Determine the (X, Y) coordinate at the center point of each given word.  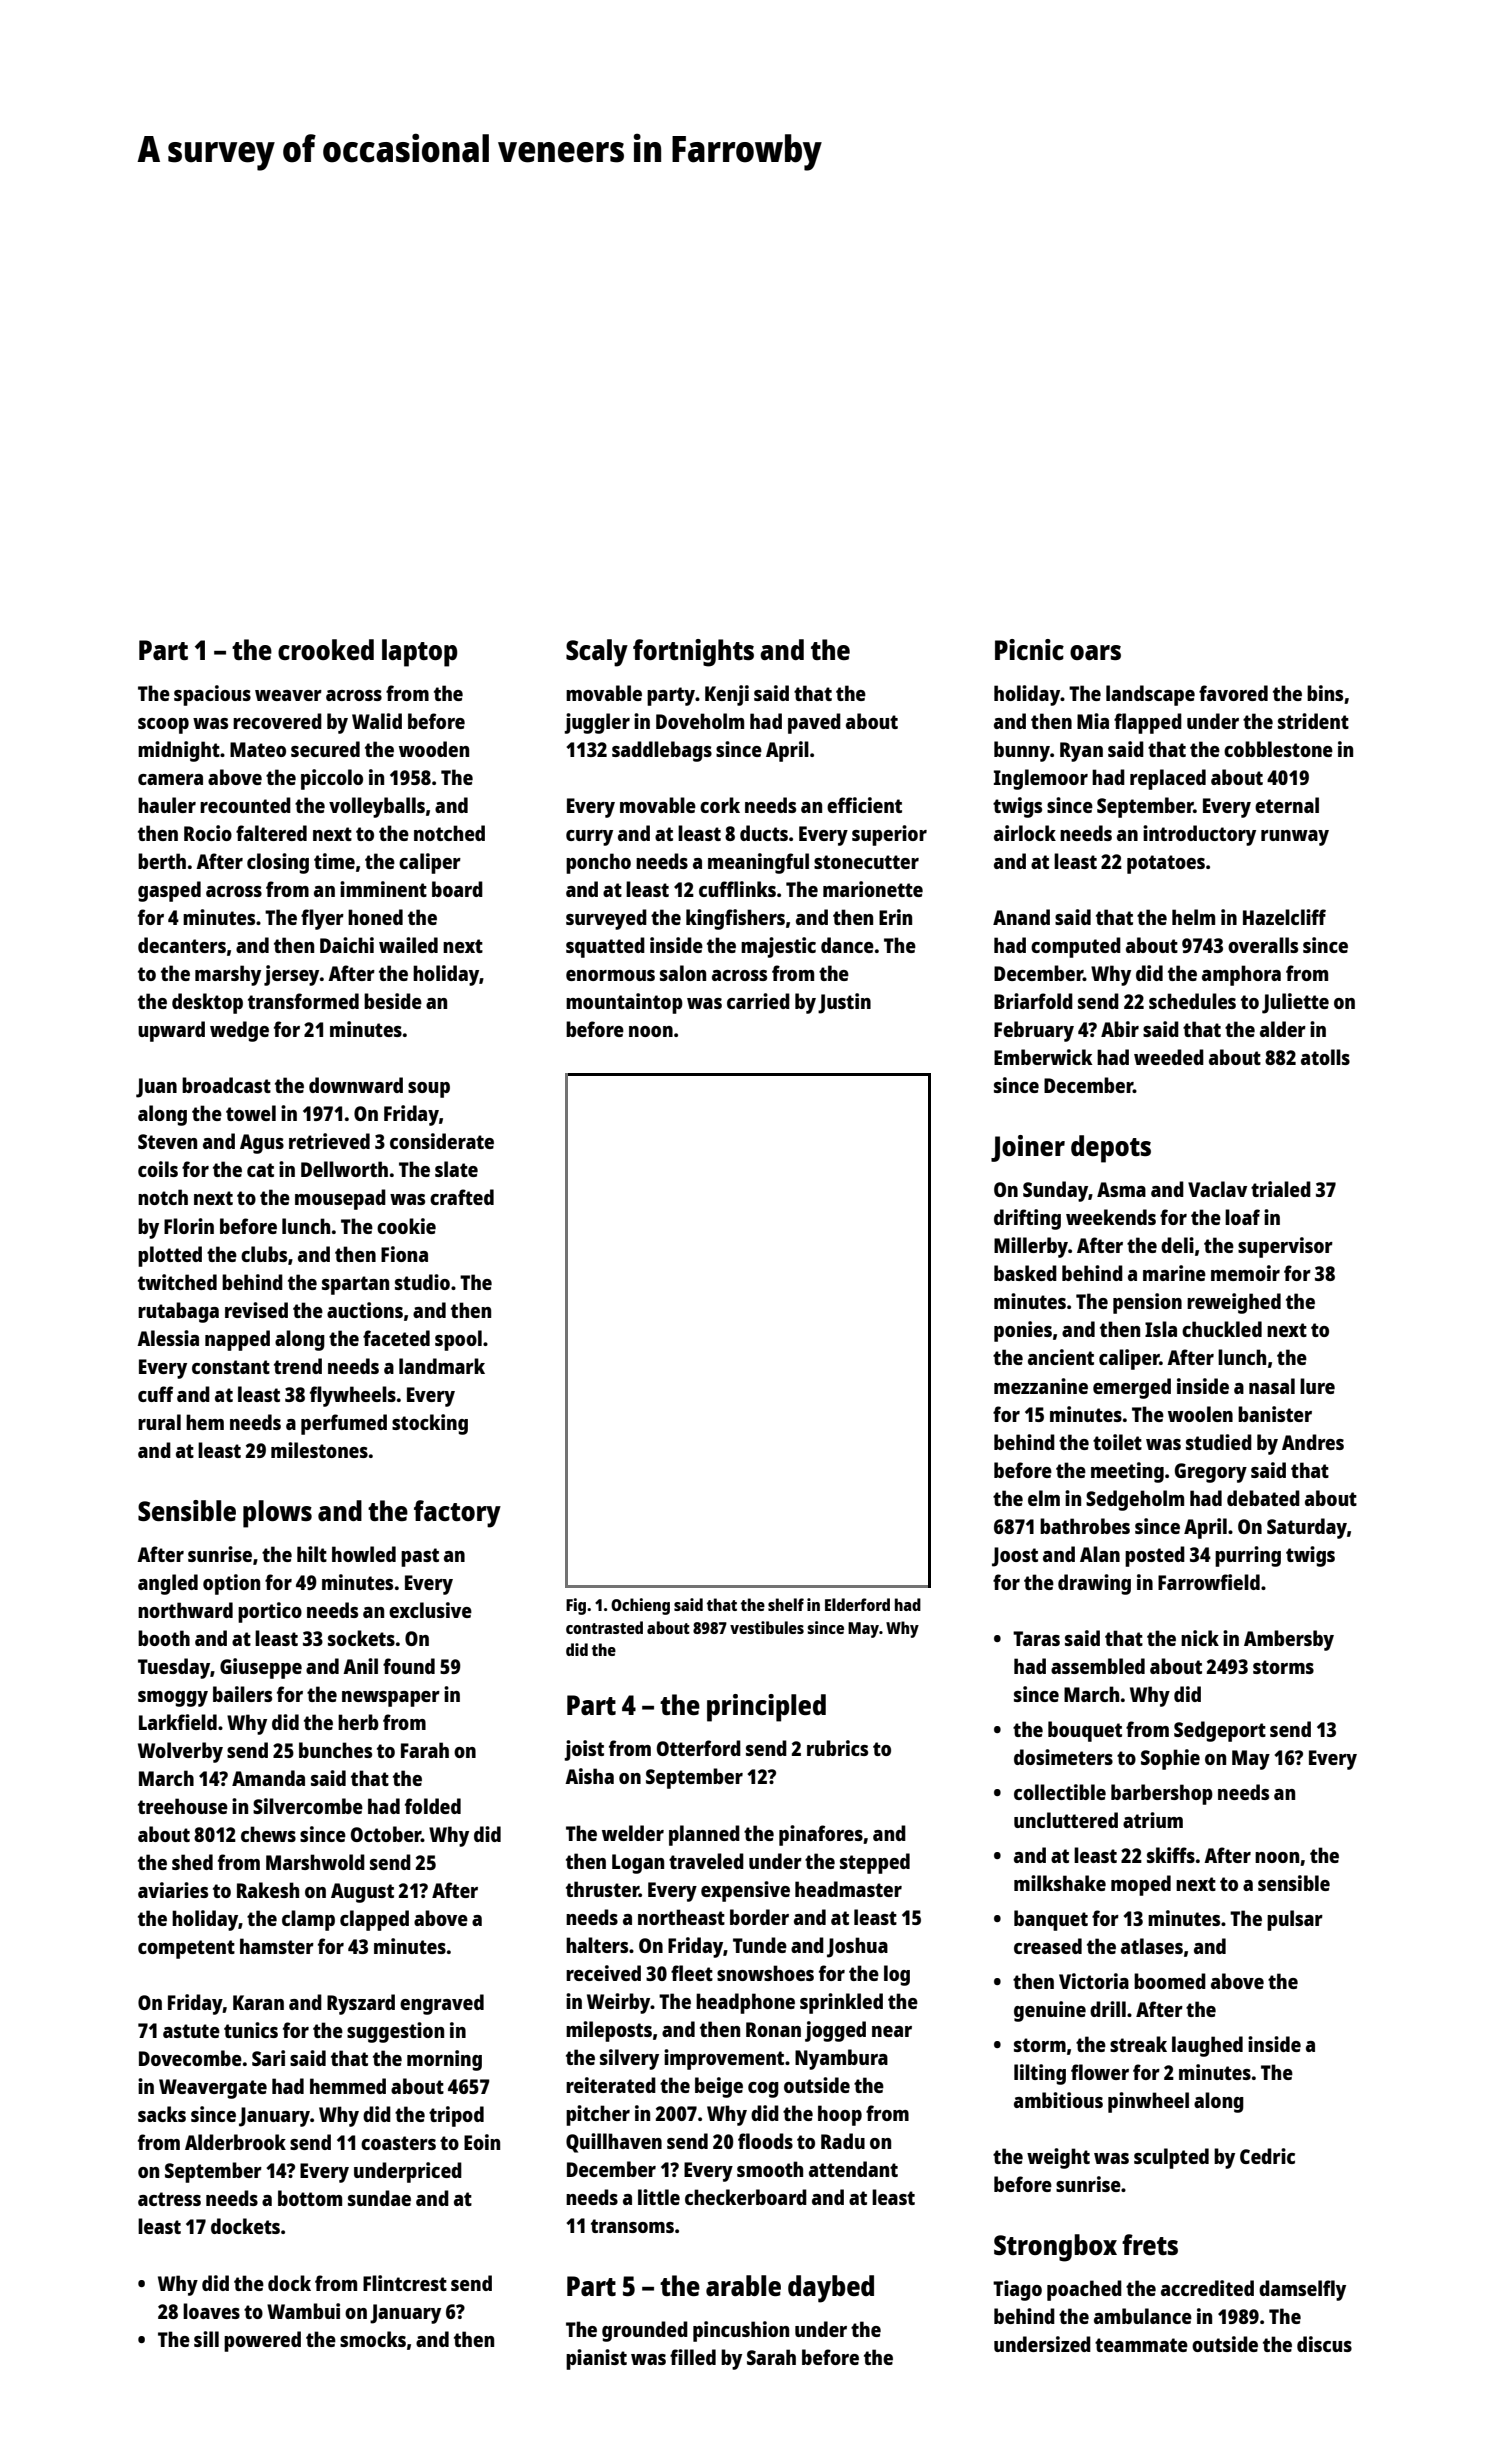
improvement (724, 2059)
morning (444, 2060)
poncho (598, 863)
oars (1095, 652)
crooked (326, 649)
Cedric (1267, 2156)
